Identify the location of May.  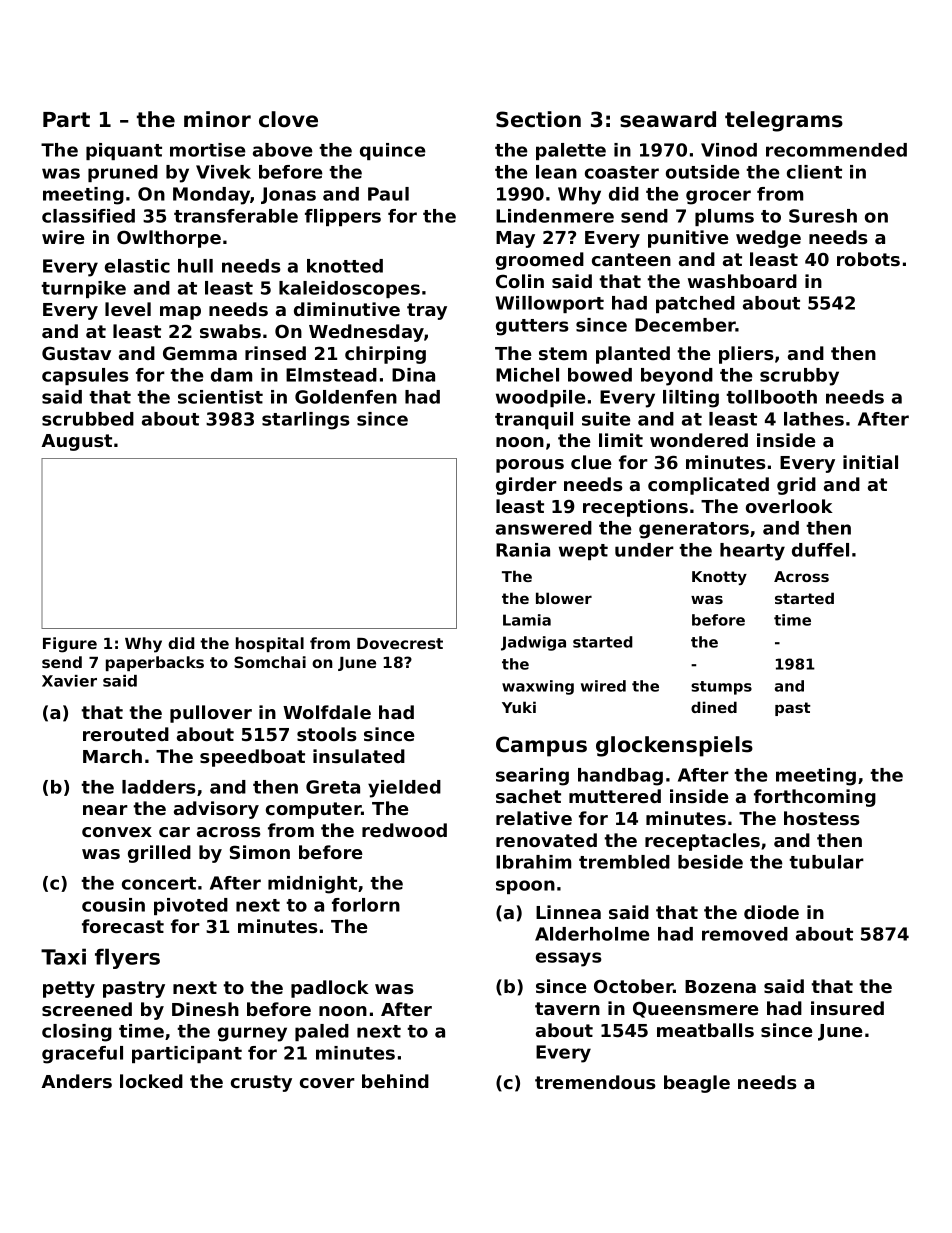
(515, 239).
